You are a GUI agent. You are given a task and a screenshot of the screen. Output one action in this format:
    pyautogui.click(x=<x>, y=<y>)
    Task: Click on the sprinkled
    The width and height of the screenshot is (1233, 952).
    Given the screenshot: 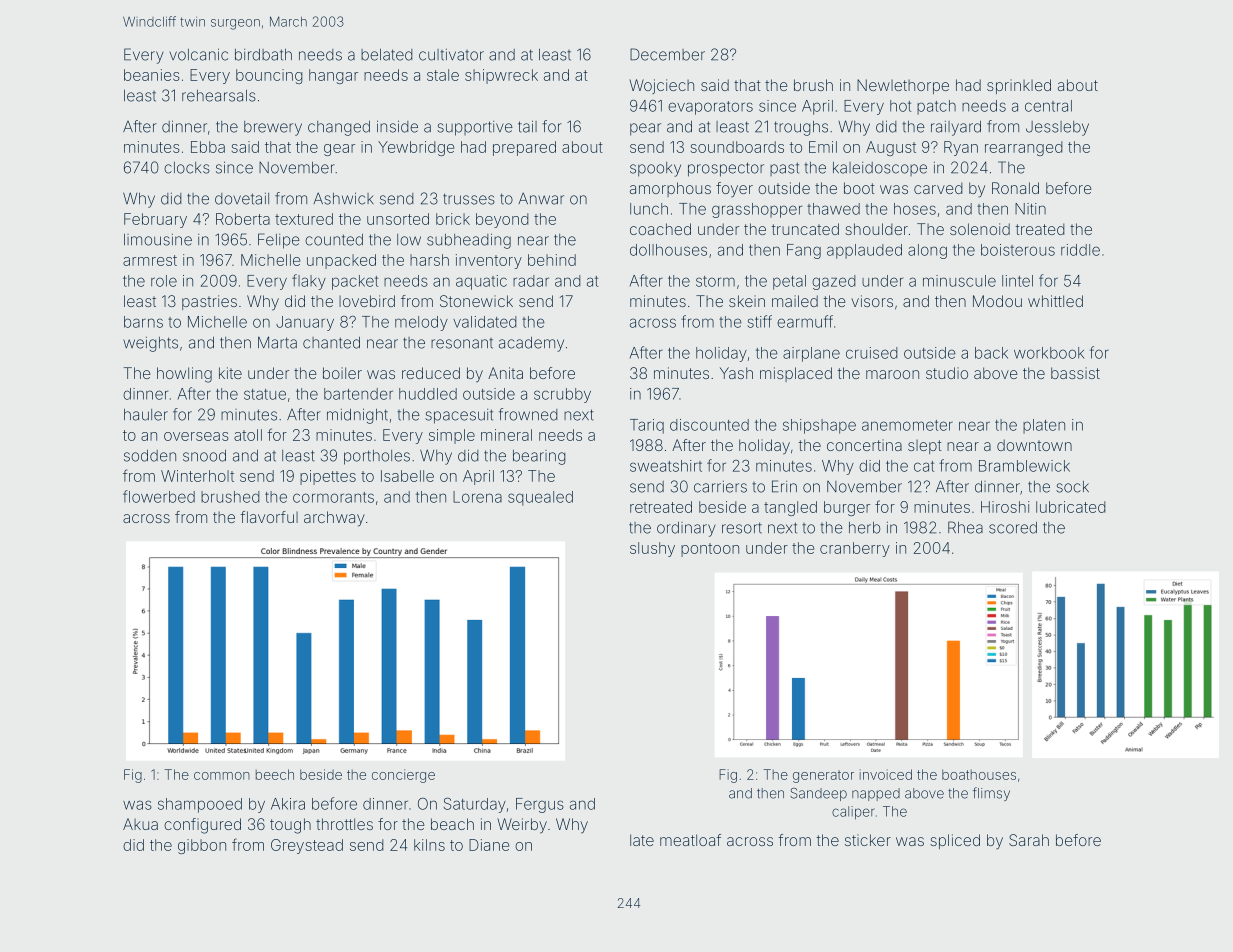 What is the action you would take?
    pyautogui.click(x=1019, y=86)
